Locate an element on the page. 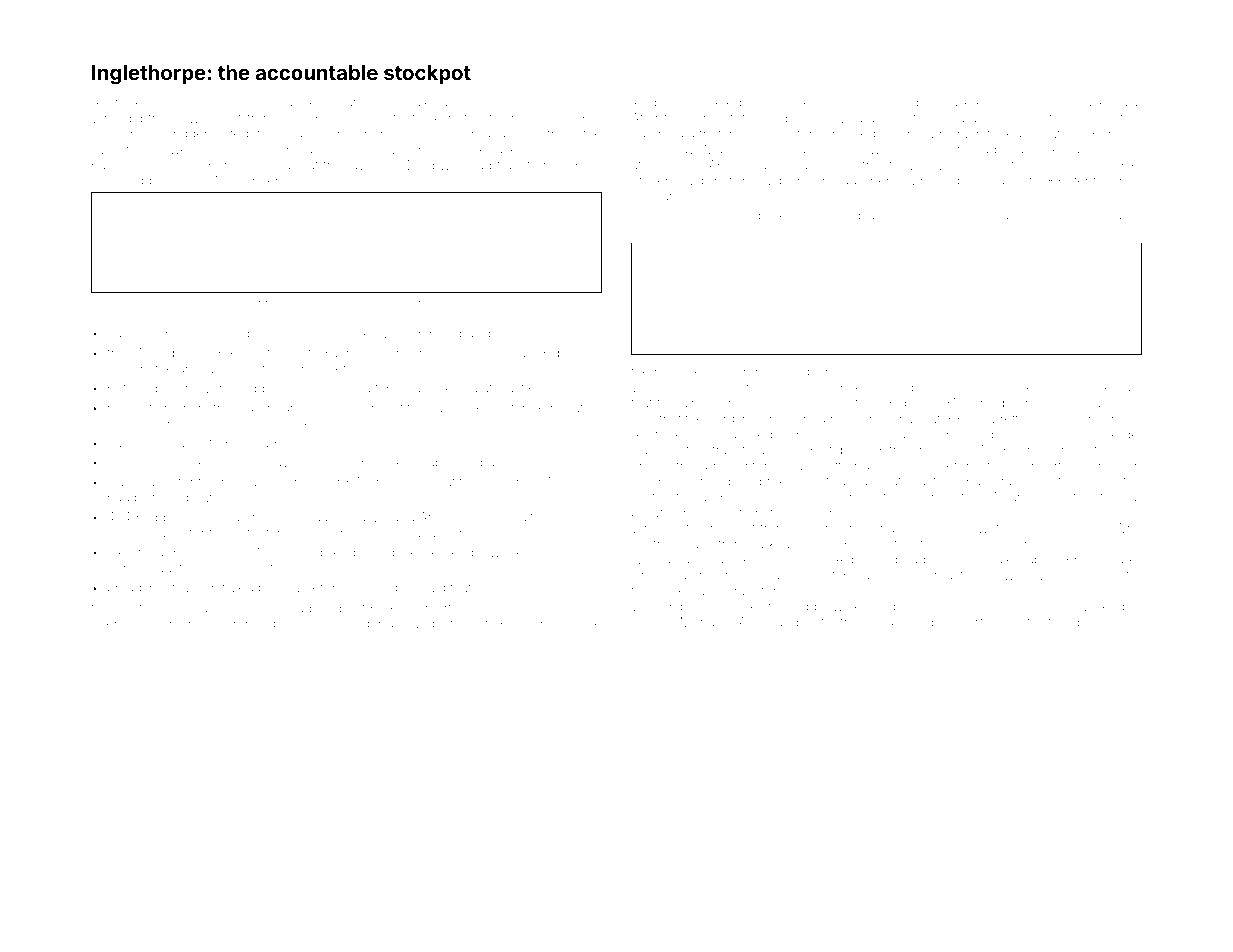 The height and width of the image is (952, 1233). Thursday is located at coordinates (766, 576).
